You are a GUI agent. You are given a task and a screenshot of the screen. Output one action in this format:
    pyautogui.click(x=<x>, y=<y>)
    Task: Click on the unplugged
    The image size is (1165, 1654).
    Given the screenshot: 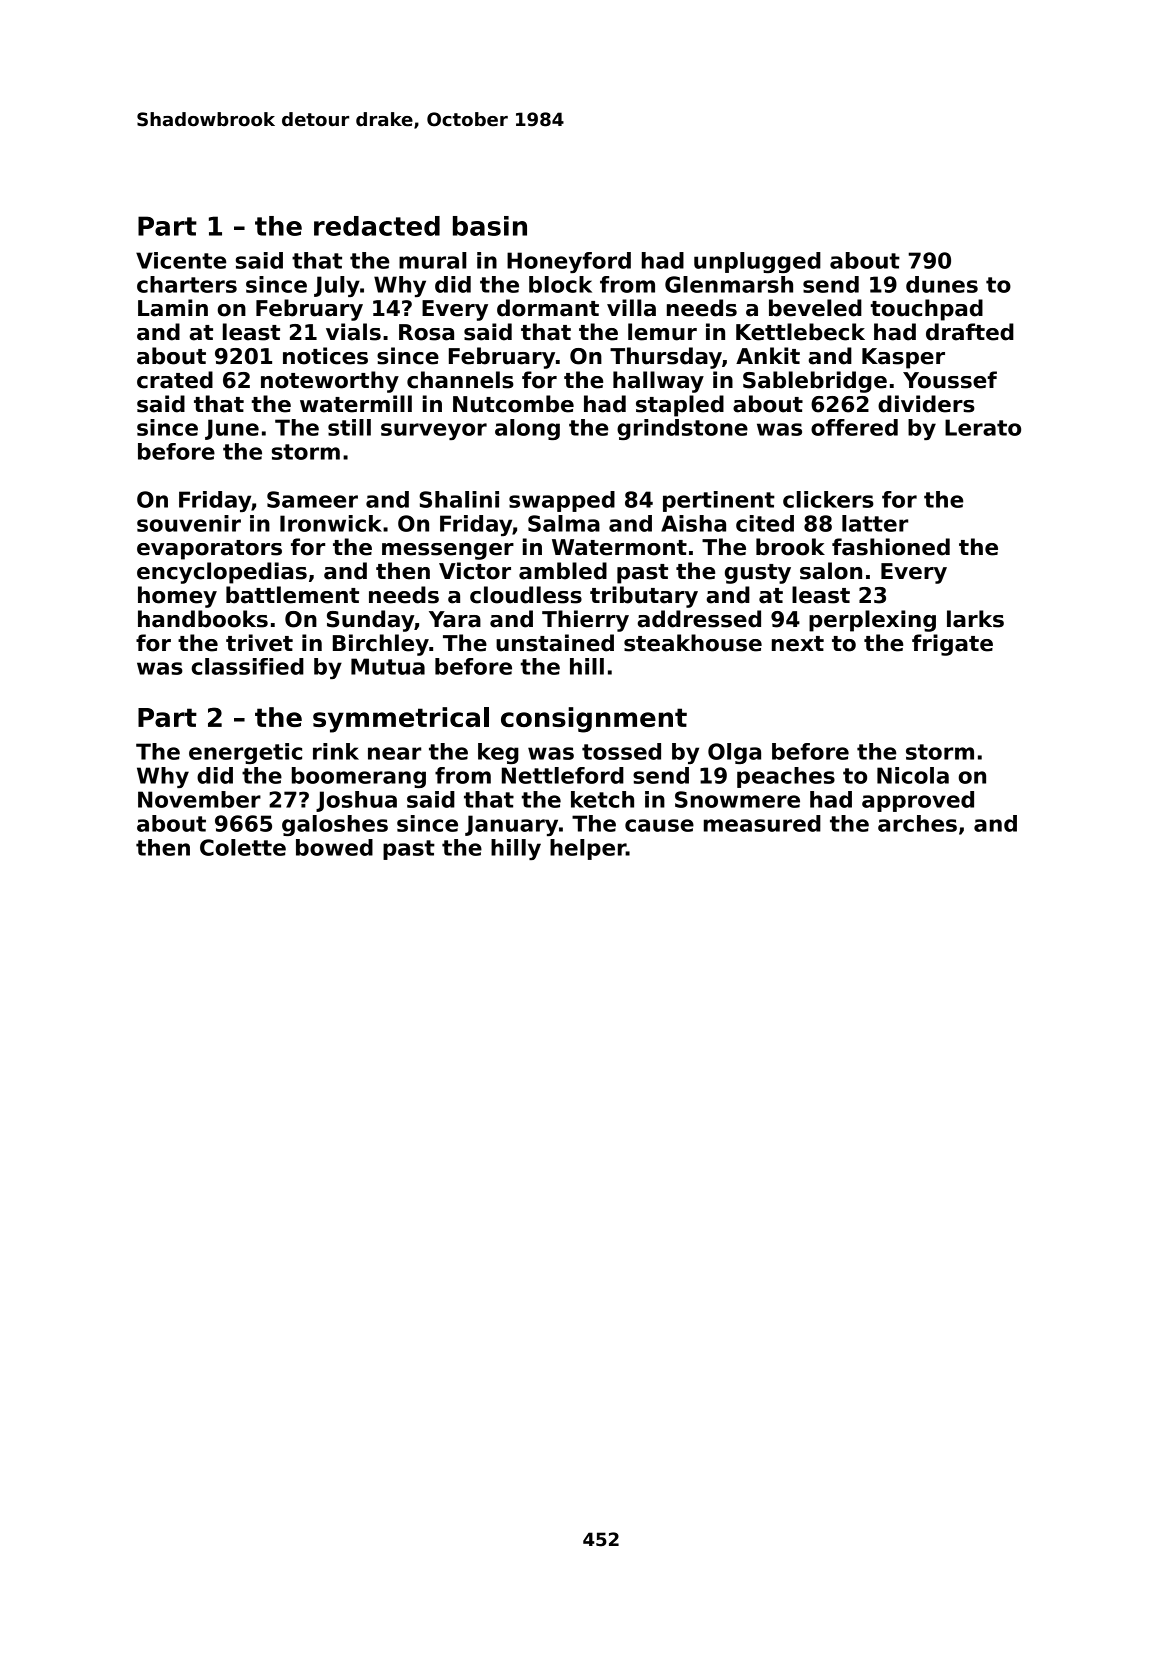 What is the action you would take?
    pyautogui.click(x=757, y=262)
